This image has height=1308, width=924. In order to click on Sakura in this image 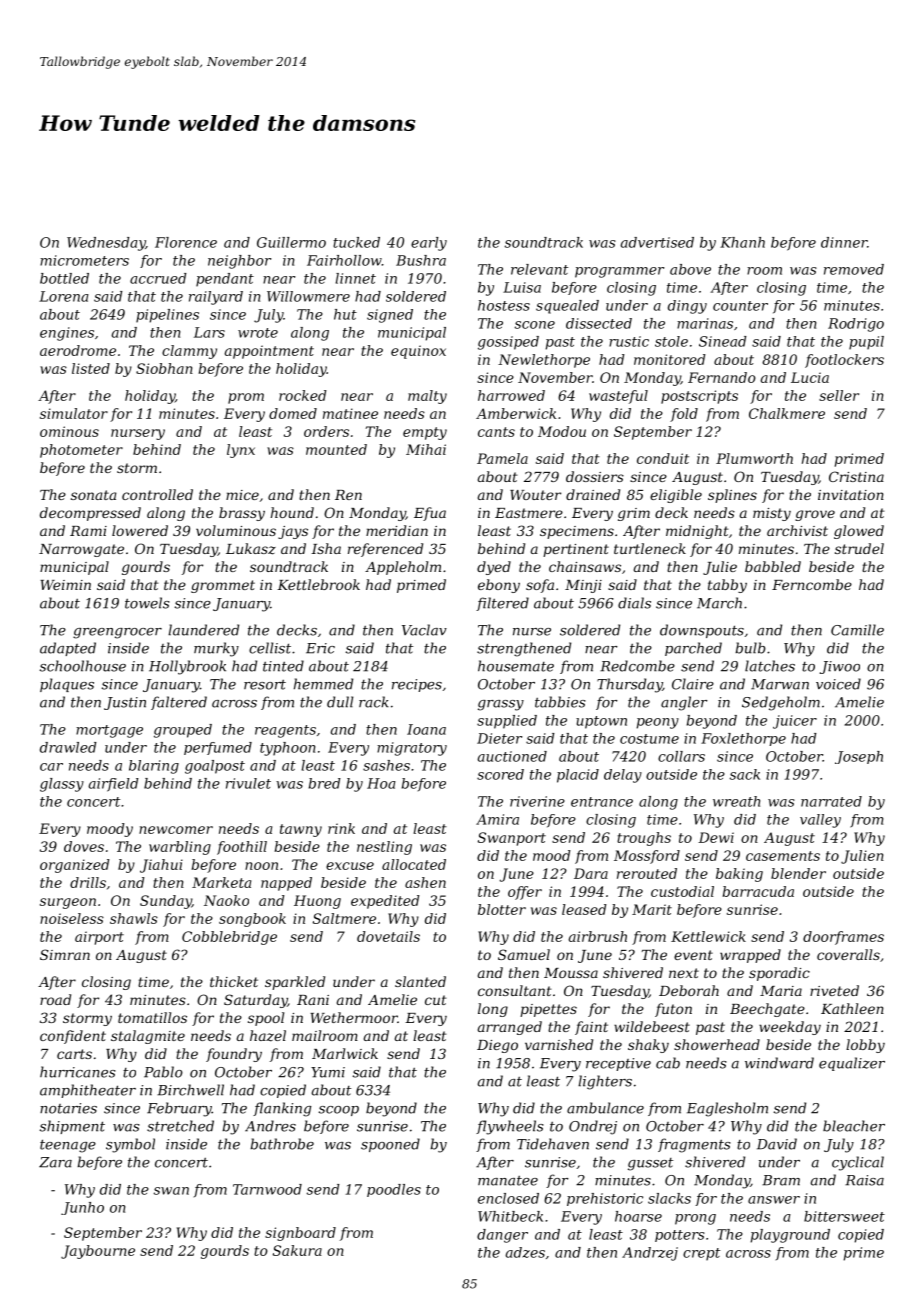, I will do `click(297, 1250)`.
